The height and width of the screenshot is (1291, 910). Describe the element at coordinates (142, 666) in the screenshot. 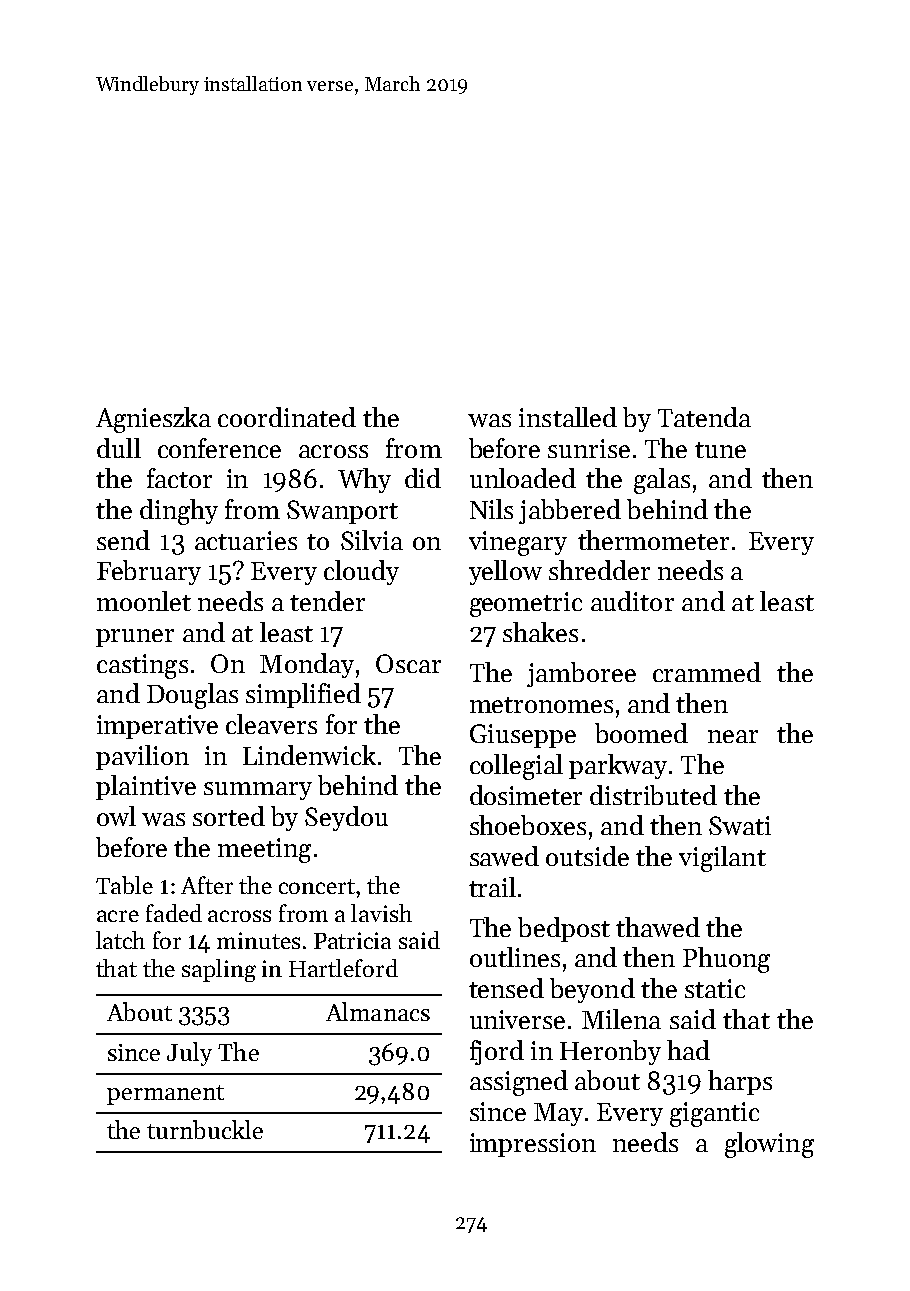

I see `castings` at that location.
